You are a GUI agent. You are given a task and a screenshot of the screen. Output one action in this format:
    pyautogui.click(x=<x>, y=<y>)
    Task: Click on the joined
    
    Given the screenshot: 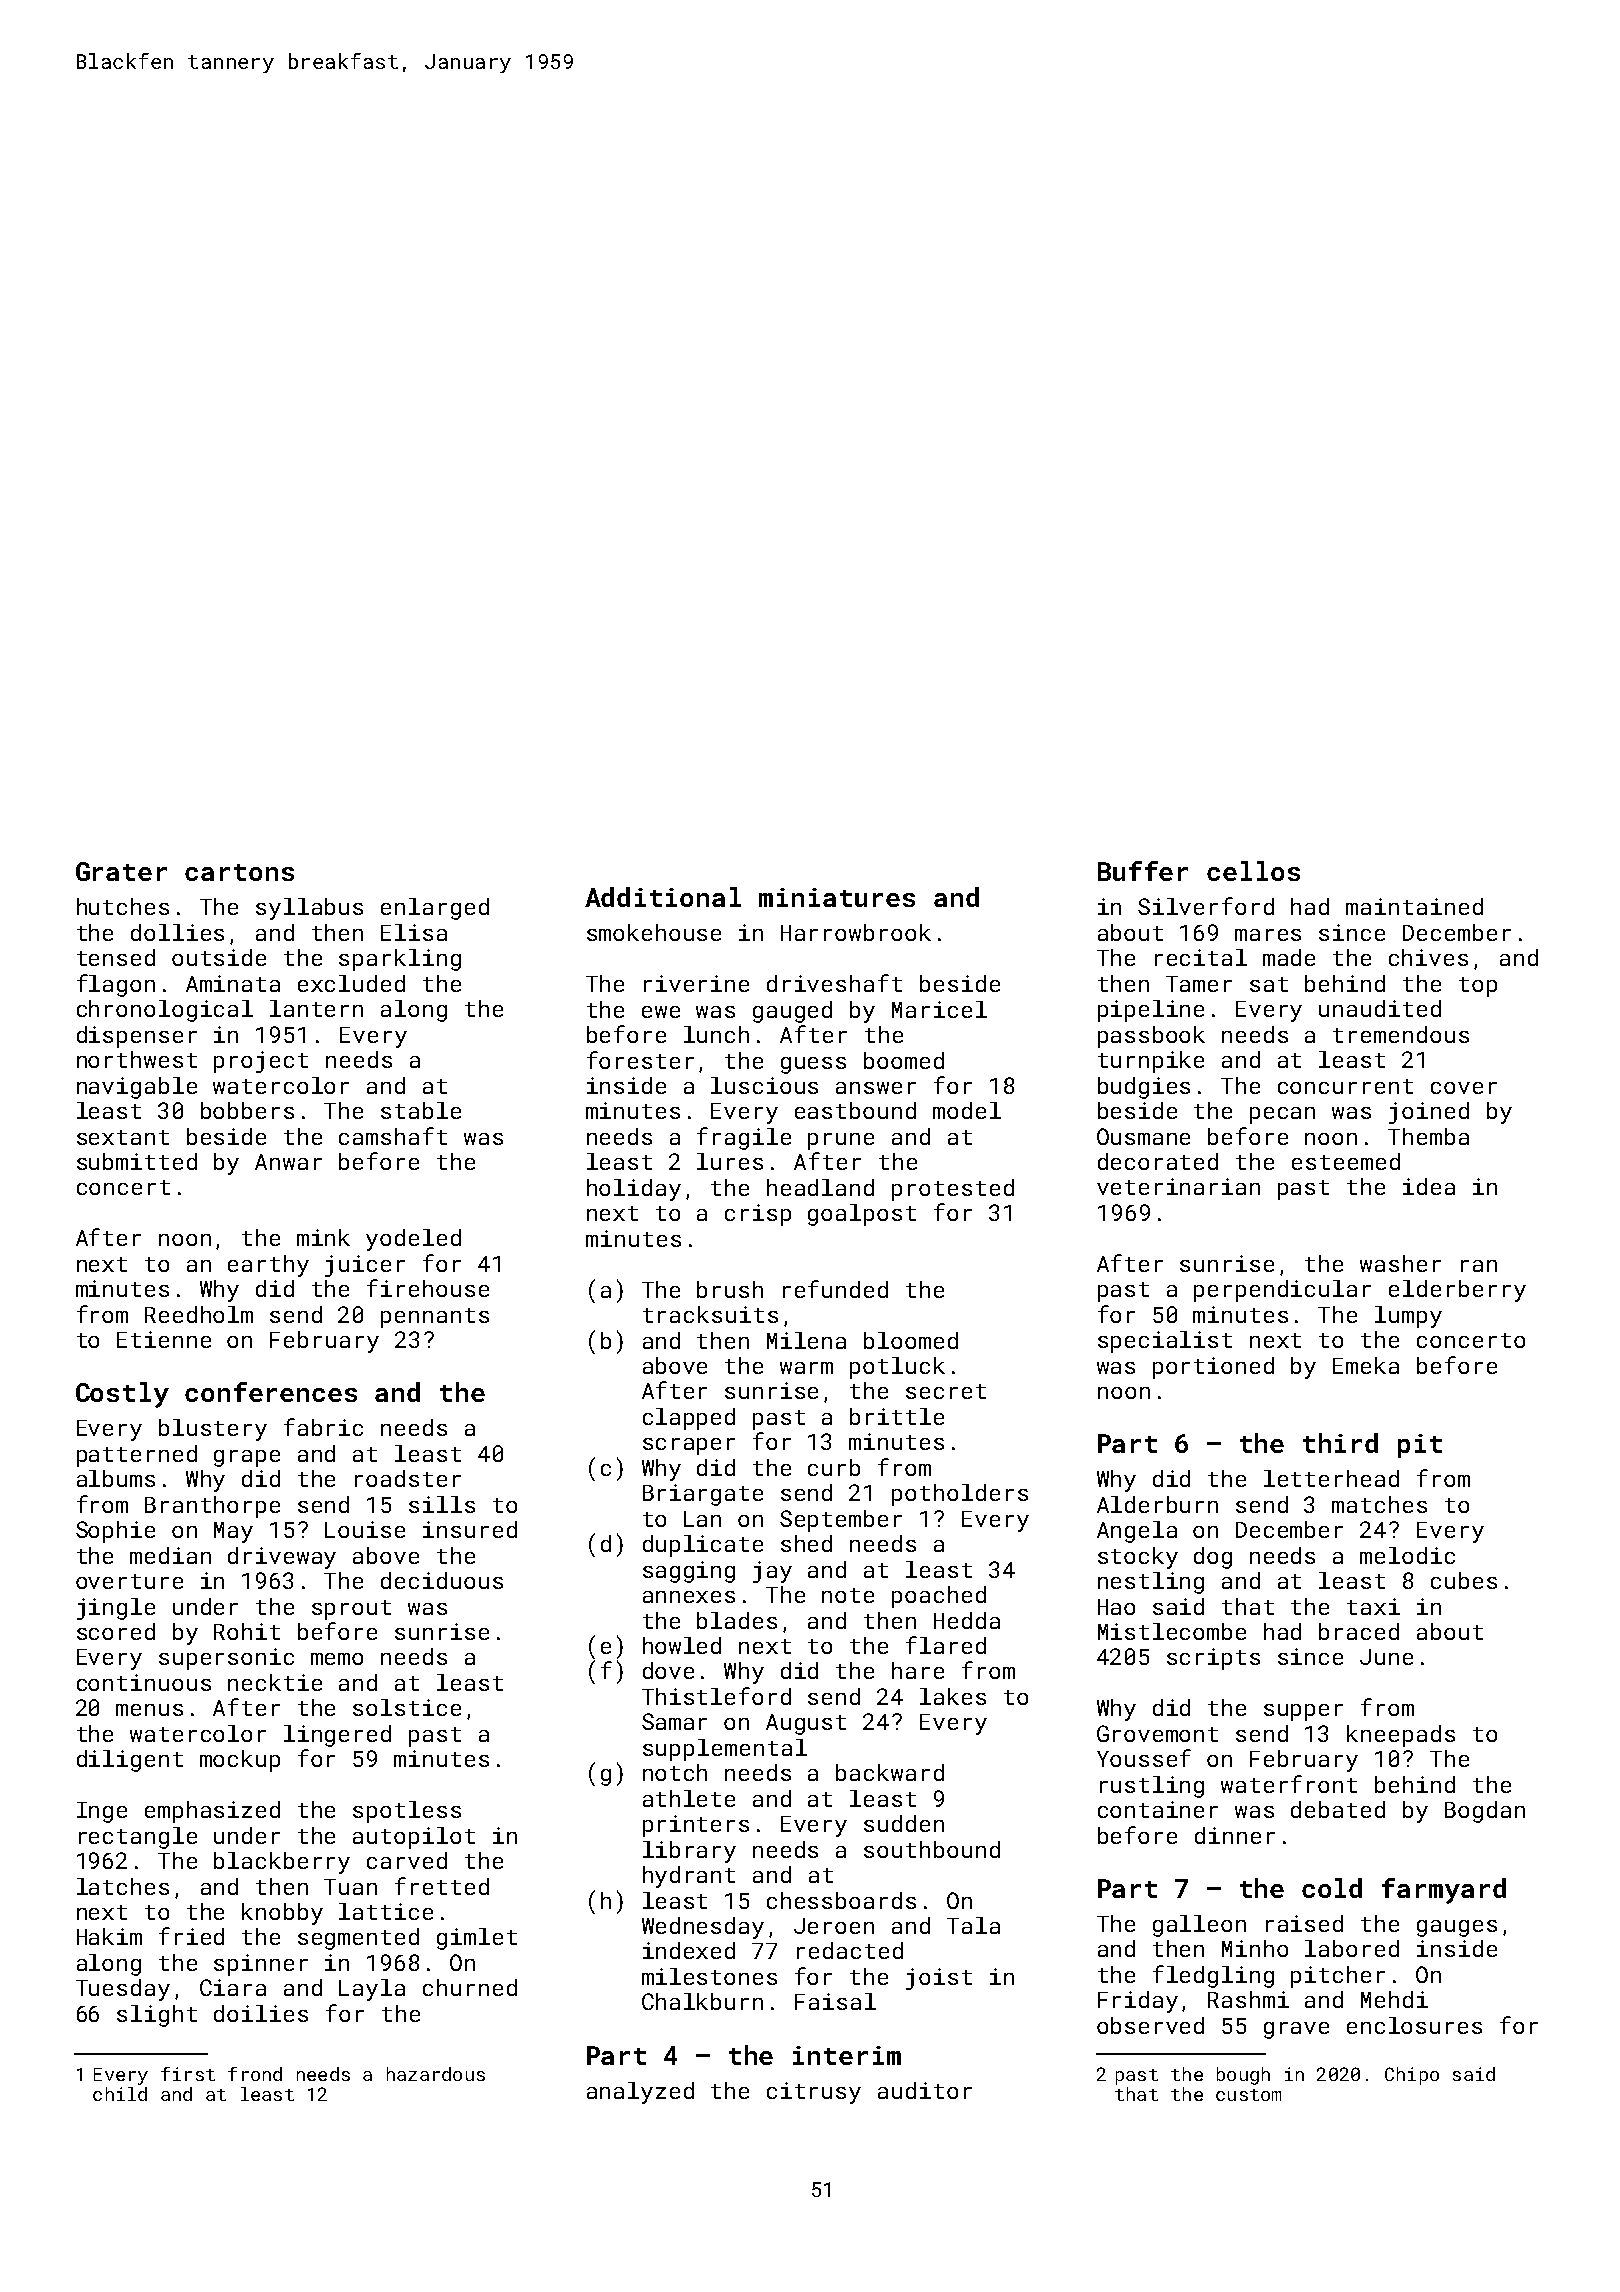 What is the action you would take?
    pyautogui.click(x=1429, y=1113)
